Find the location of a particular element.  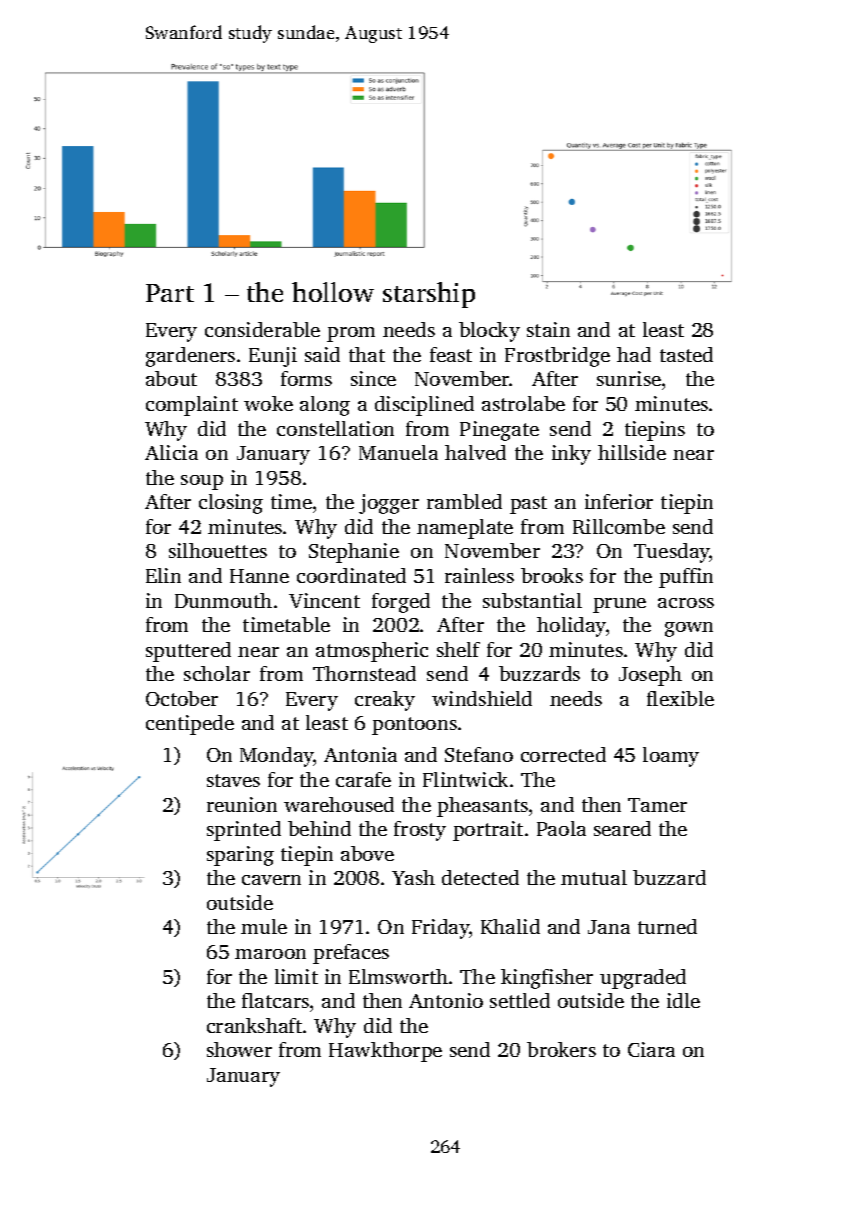

windshield is located at coordinates (482, 698).
